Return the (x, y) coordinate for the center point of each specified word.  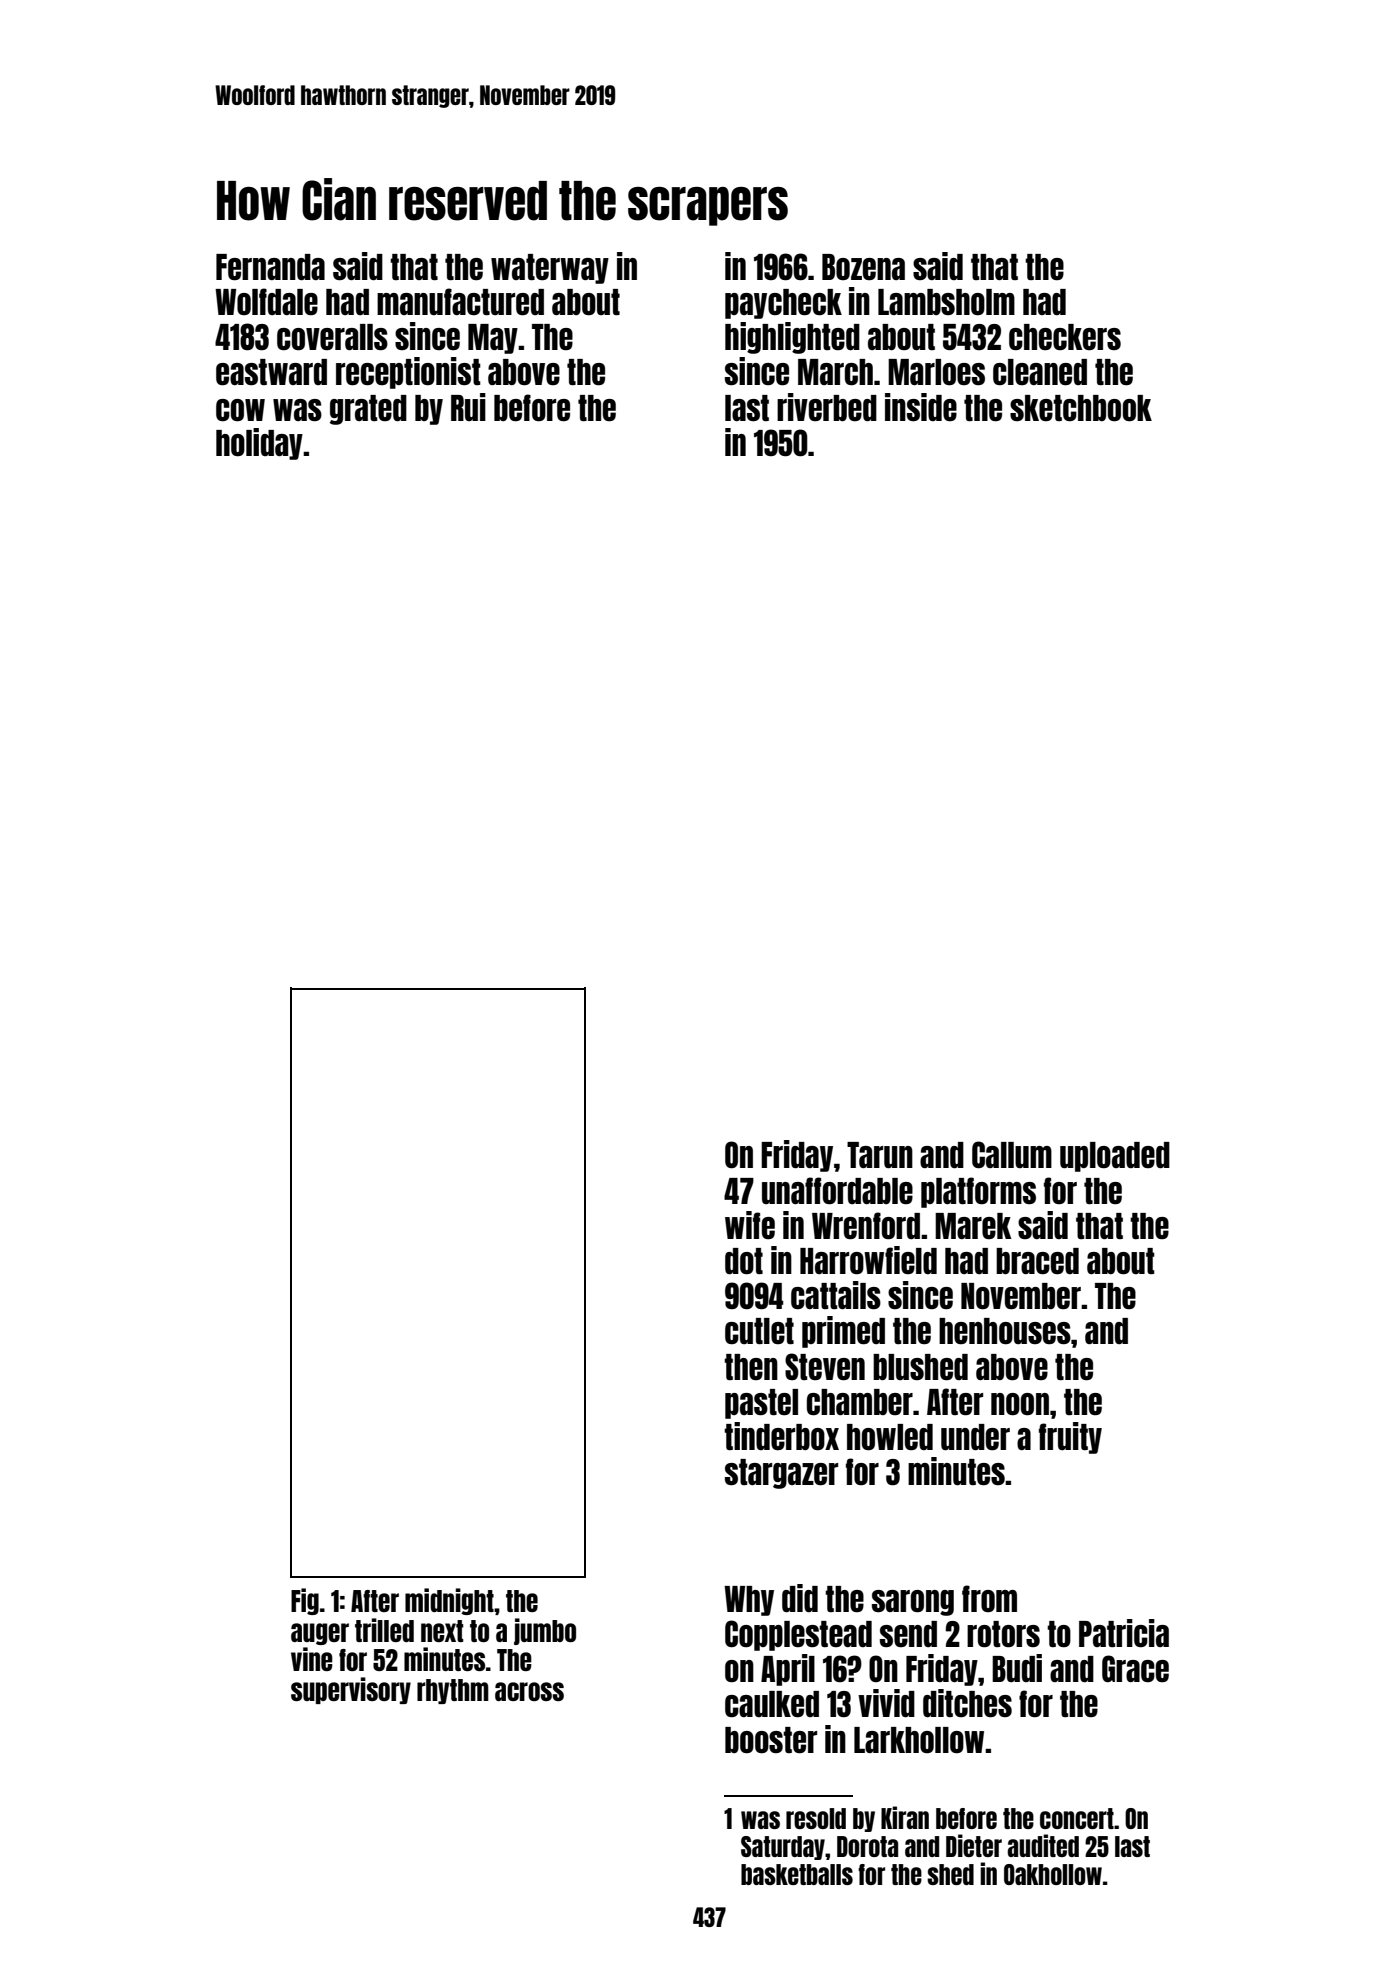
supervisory (351, 1690)
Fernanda (270, 267)
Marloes (936, 372)
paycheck (783, 304)
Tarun (880, 1155)
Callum (1012, 1154)
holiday (259, 444)
